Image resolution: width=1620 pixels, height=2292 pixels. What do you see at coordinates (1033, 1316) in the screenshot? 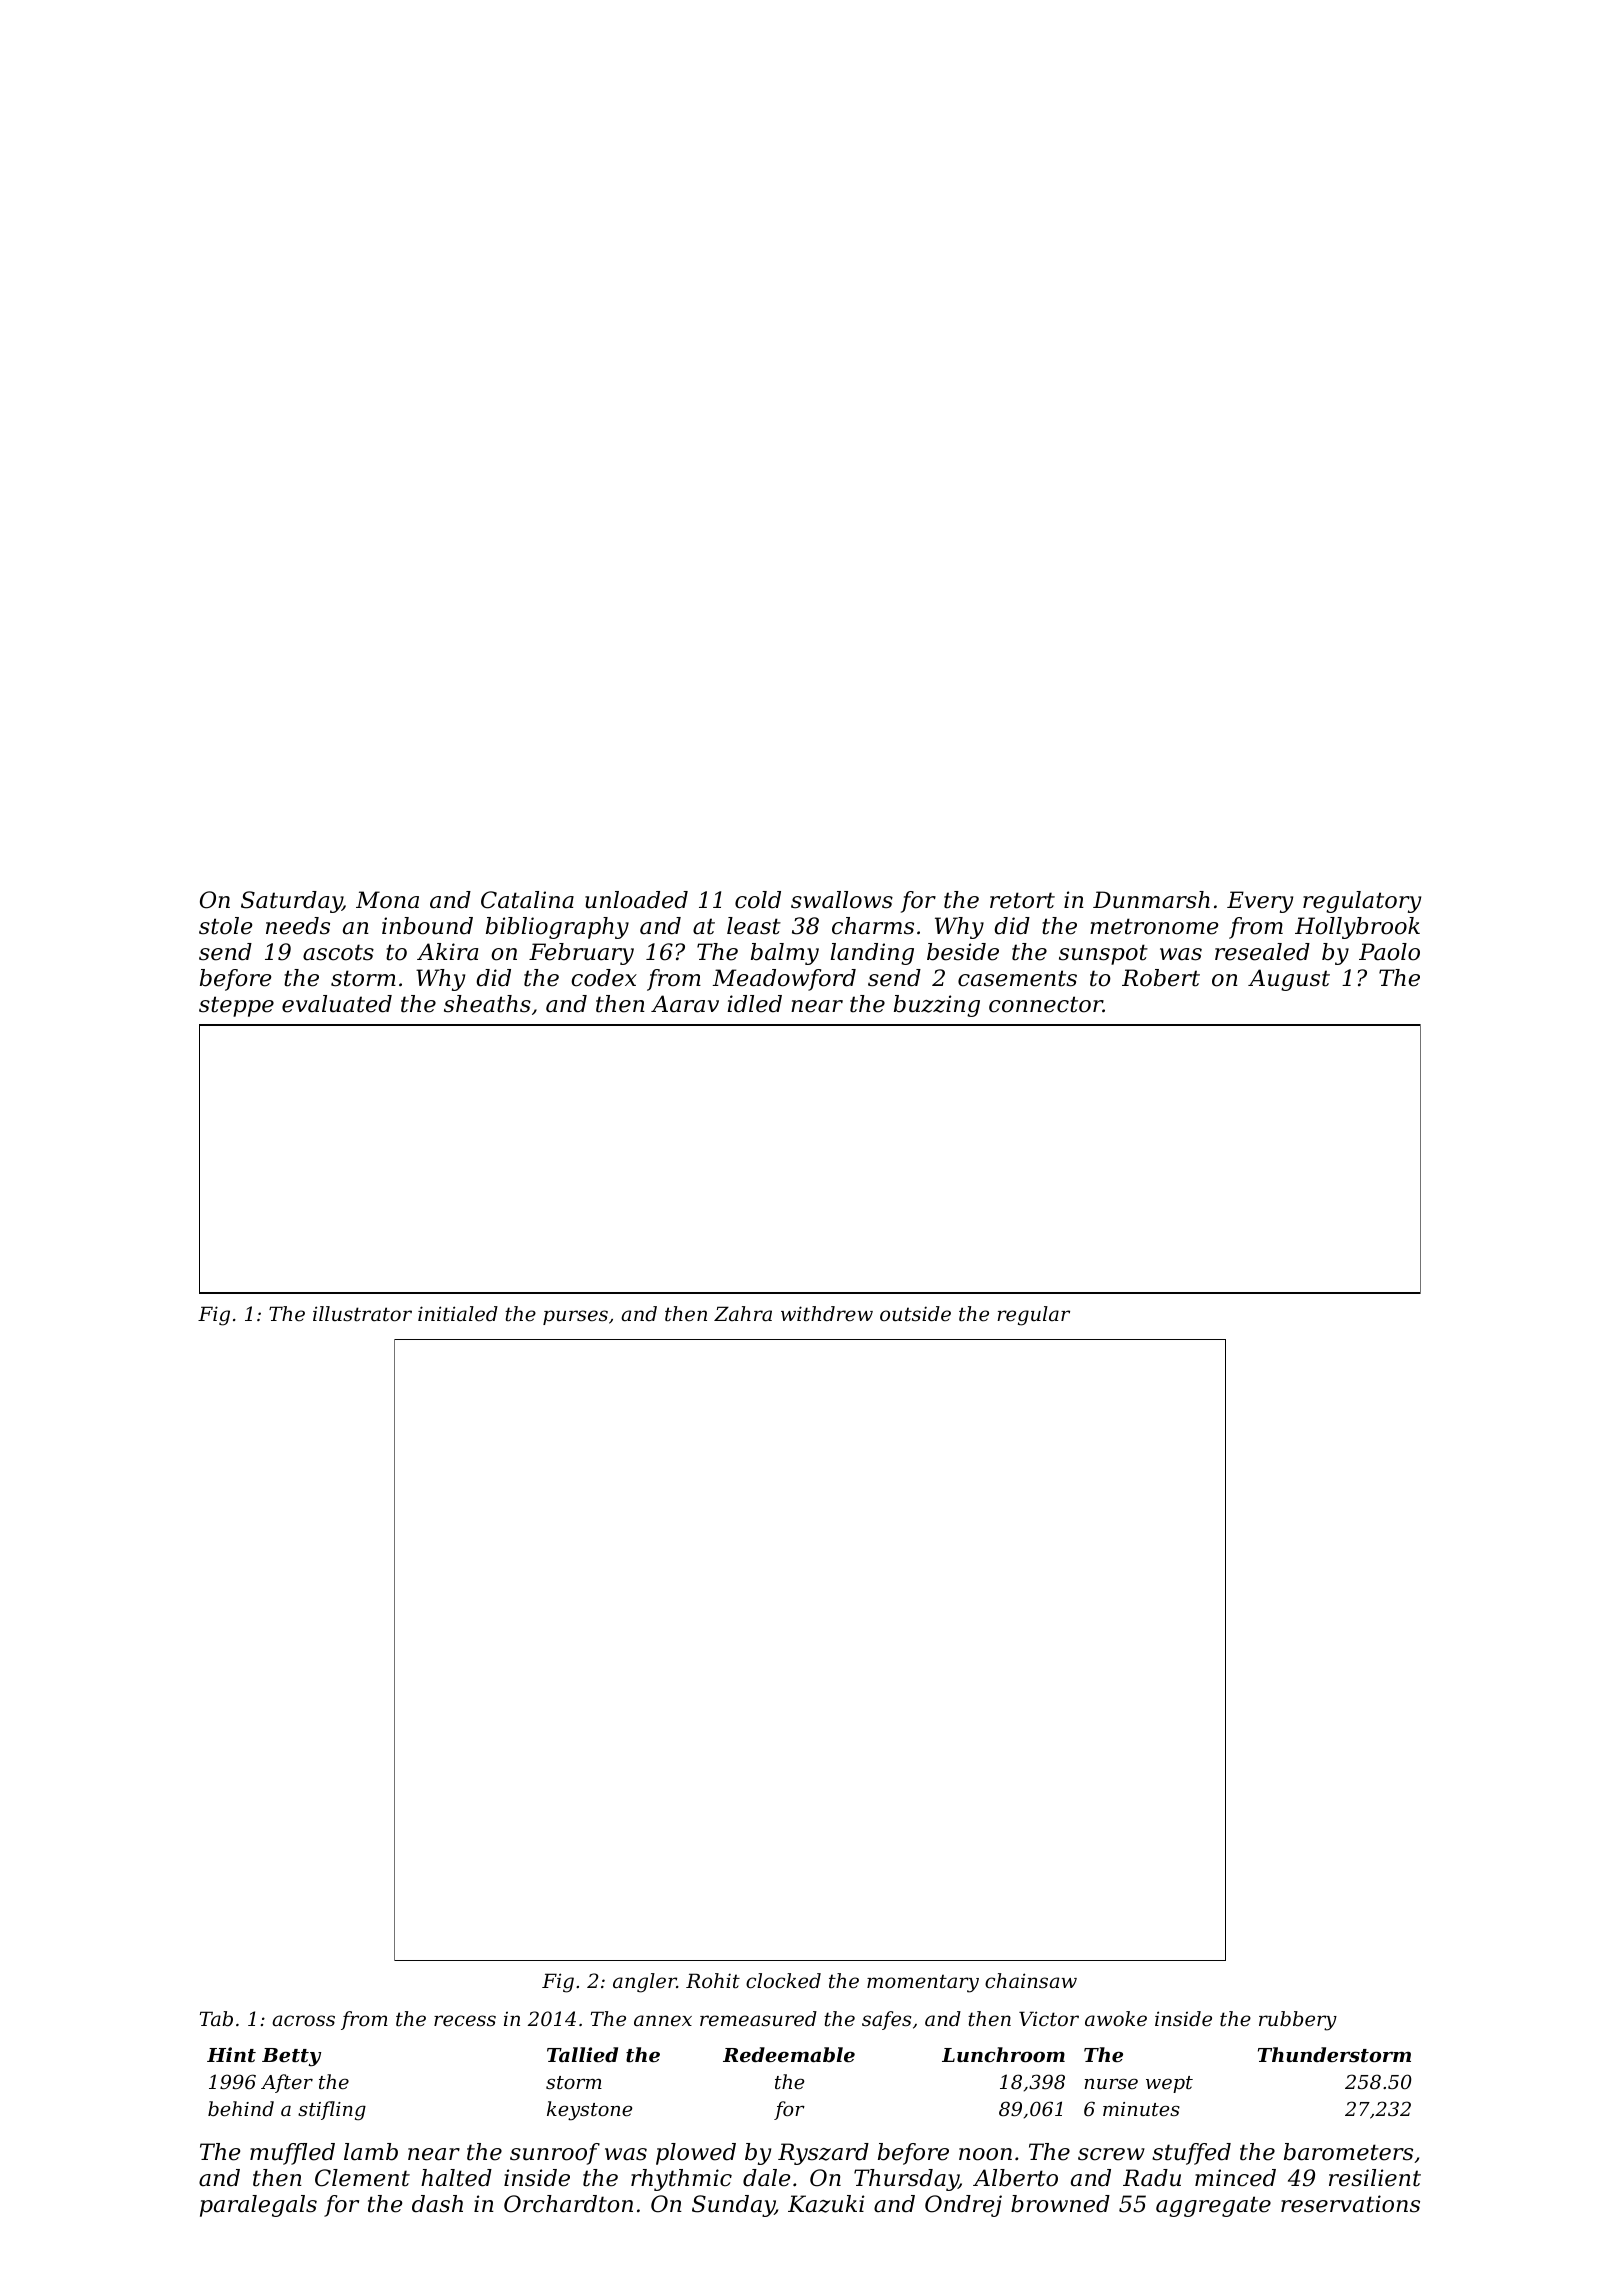
I see `regular` at bounding box center [1033, 1316].
